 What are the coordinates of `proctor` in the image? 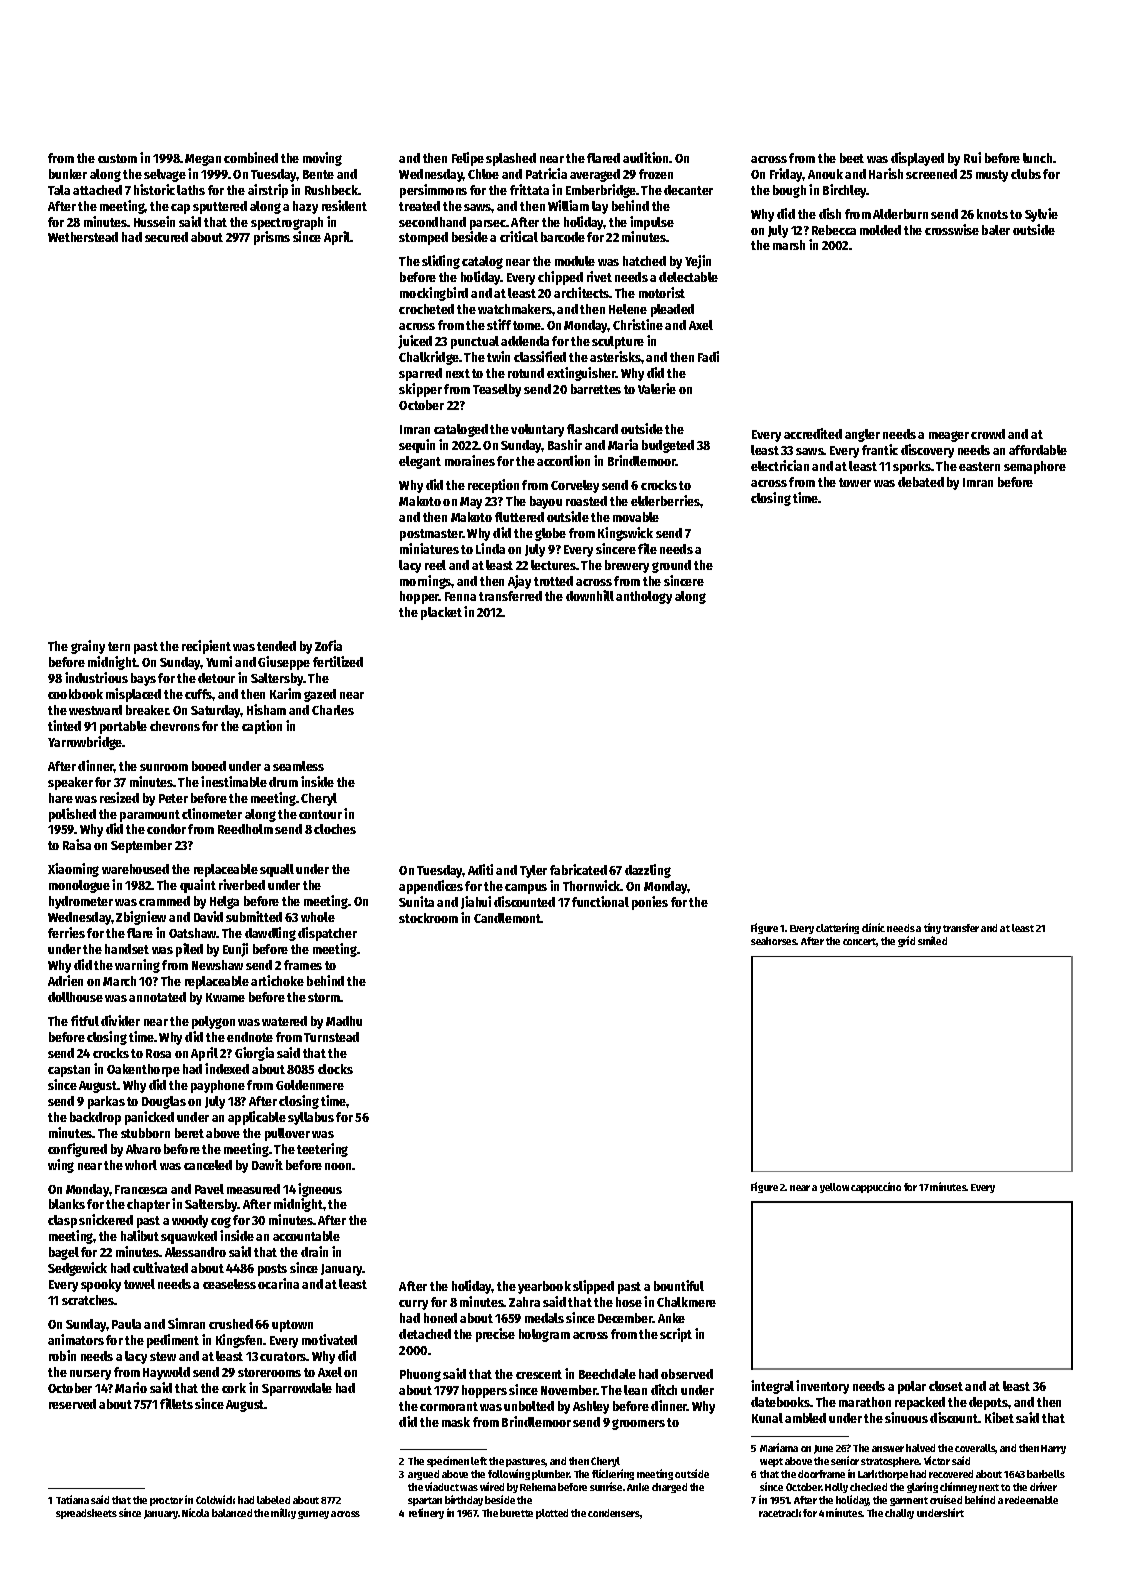 It's located at (166, 1501).
